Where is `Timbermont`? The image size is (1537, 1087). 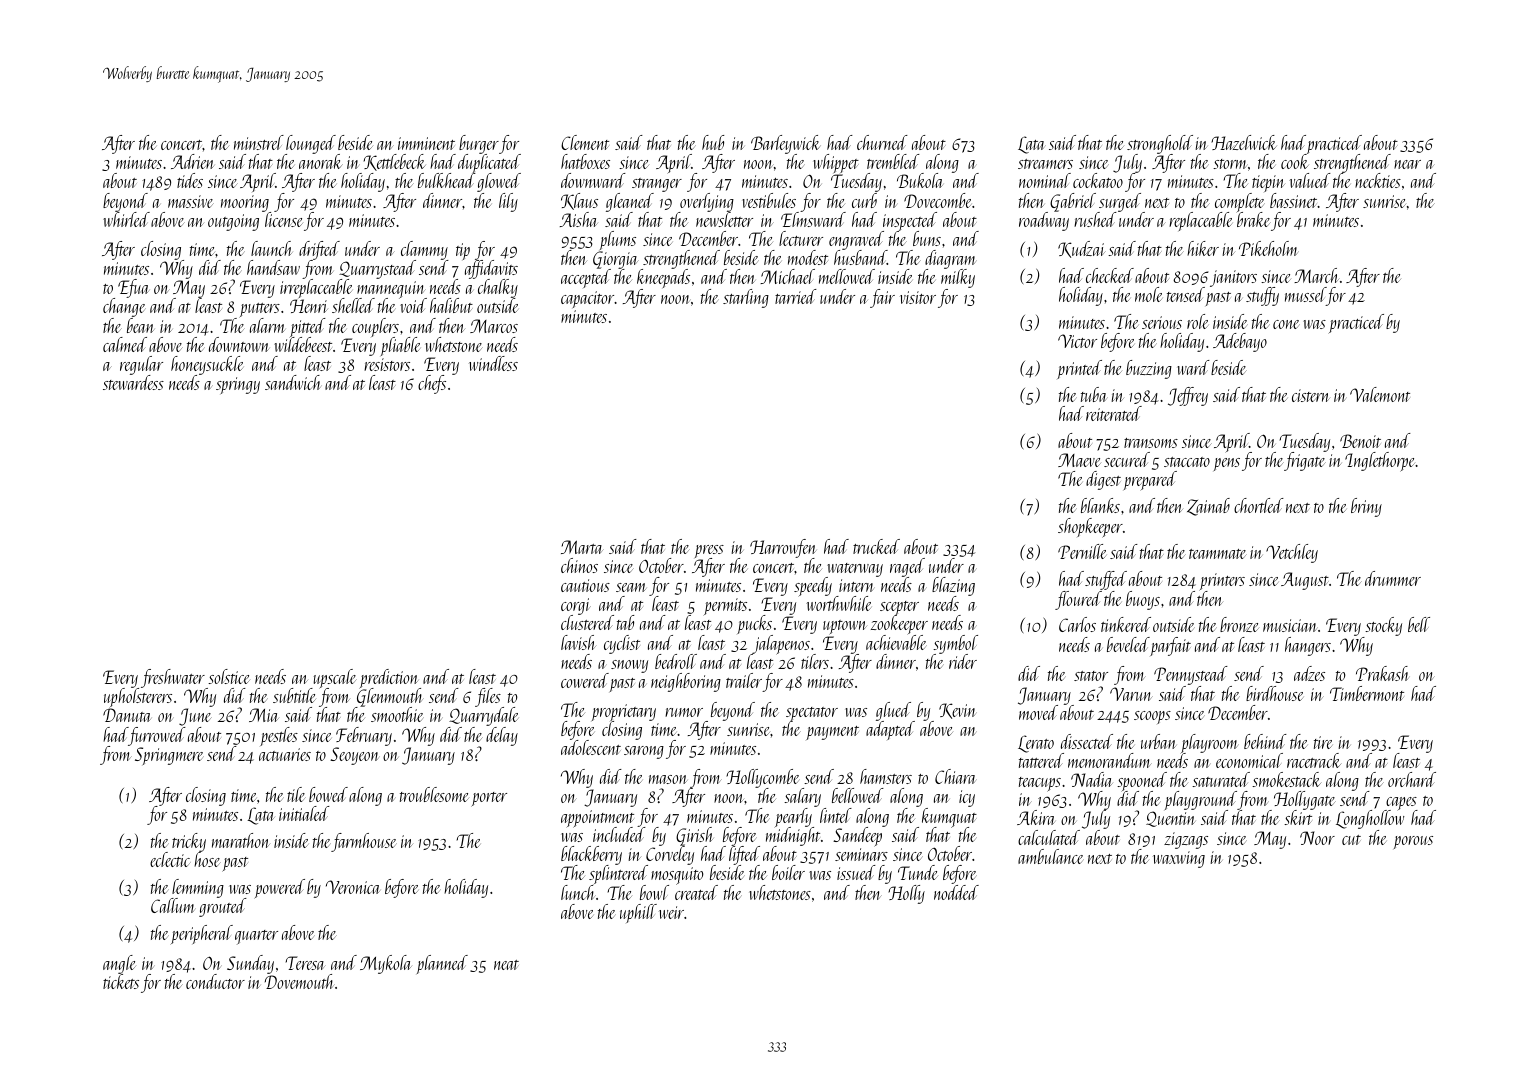
Timbermont is located at coordinates (1367, 693).
